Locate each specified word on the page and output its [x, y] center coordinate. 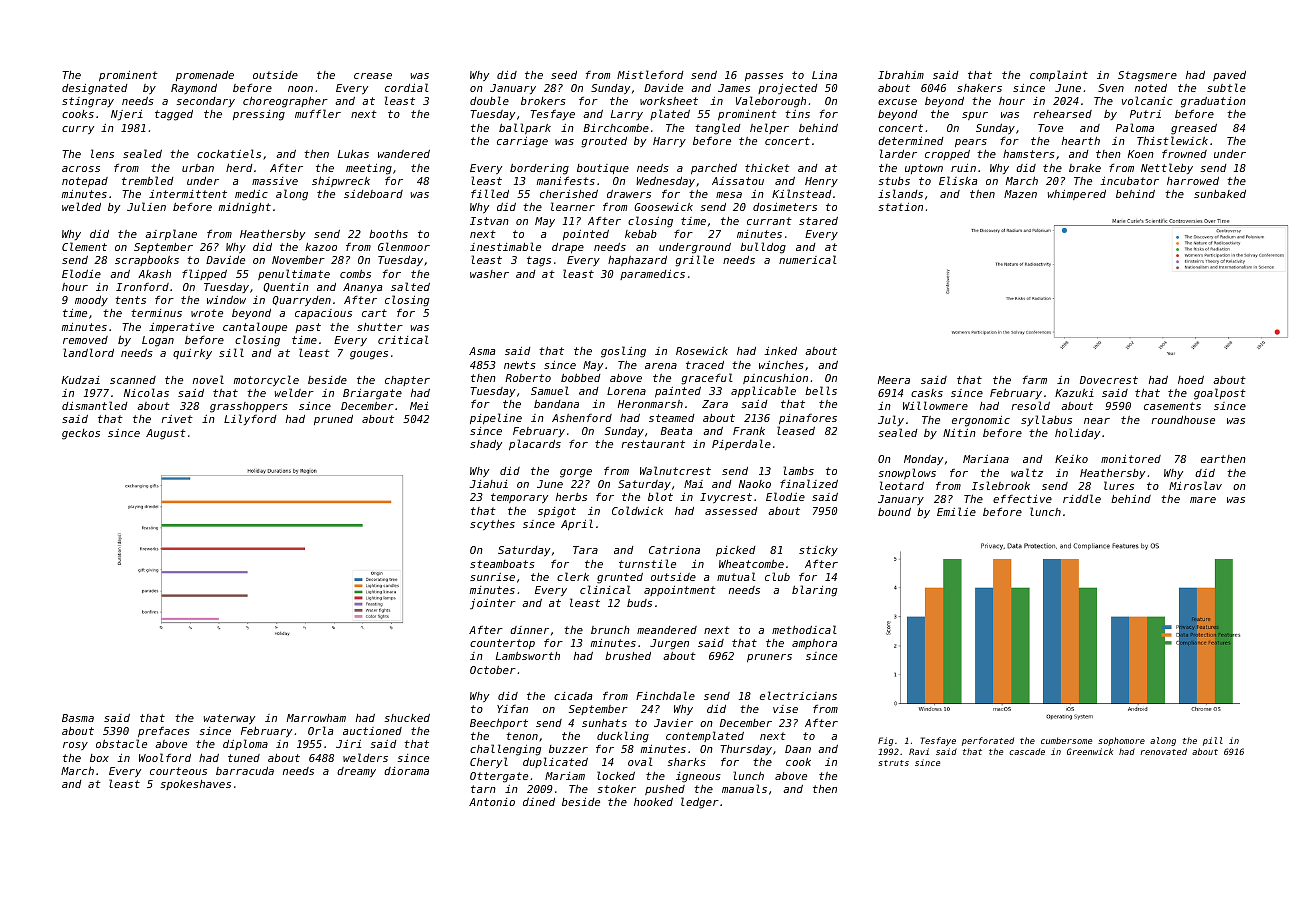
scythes [492, 525]
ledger [700, 803]
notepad [85, 182]
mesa [729, 195]
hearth [1081, 141]
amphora [814, 644]
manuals [744, 788]
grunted [620, 578]
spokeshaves [195, 785]
